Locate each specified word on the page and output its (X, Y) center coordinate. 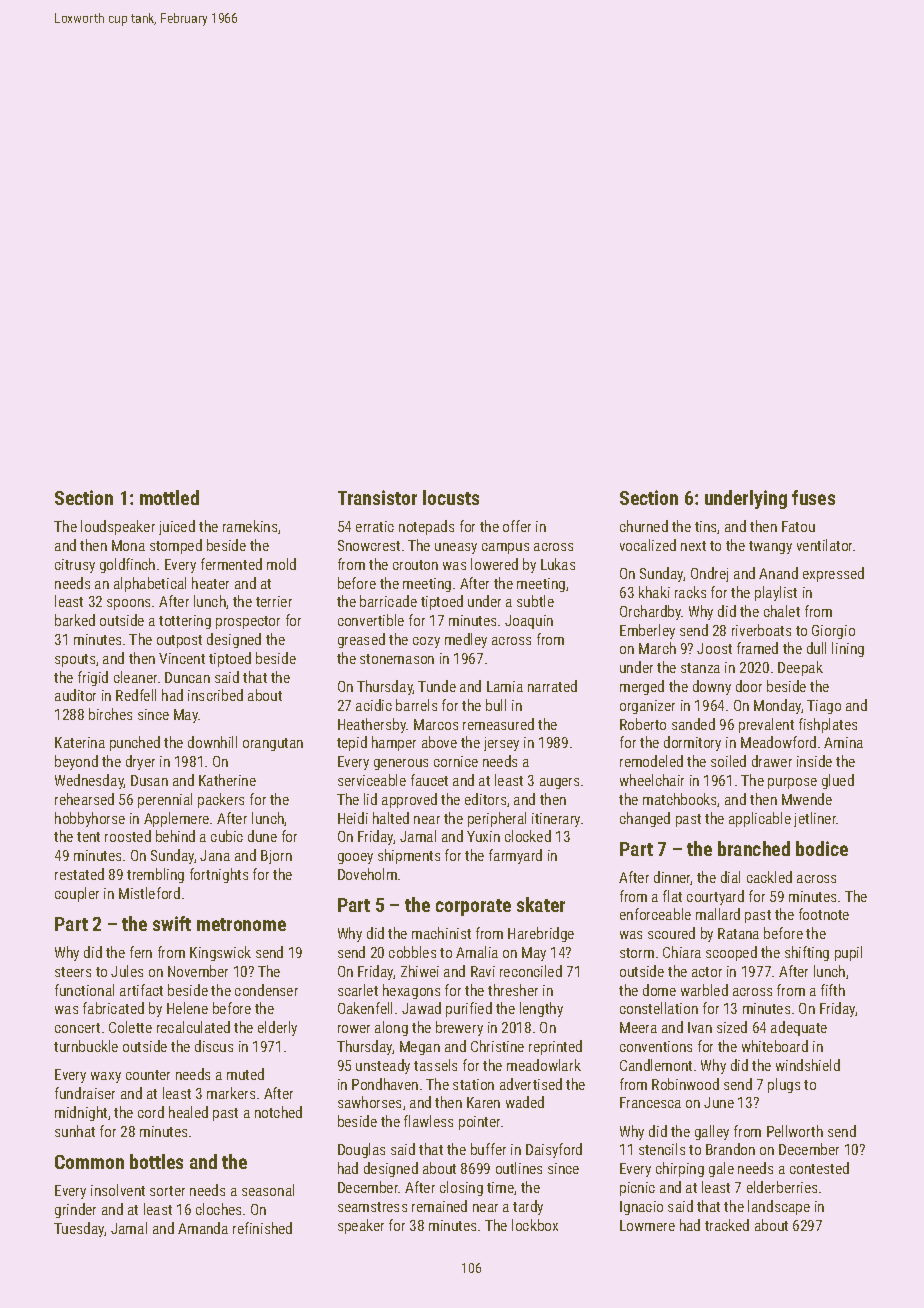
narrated (552, 686)
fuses (813, 497)
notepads (426, 527)
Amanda (203, 1228)
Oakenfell (365, 1008)
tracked (727, 1225)
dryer (140, 762)
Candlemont (656, 1065)
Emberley (647, 631)
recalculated (193, 1027)
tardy (528, 1207)
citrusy (75, 566)
